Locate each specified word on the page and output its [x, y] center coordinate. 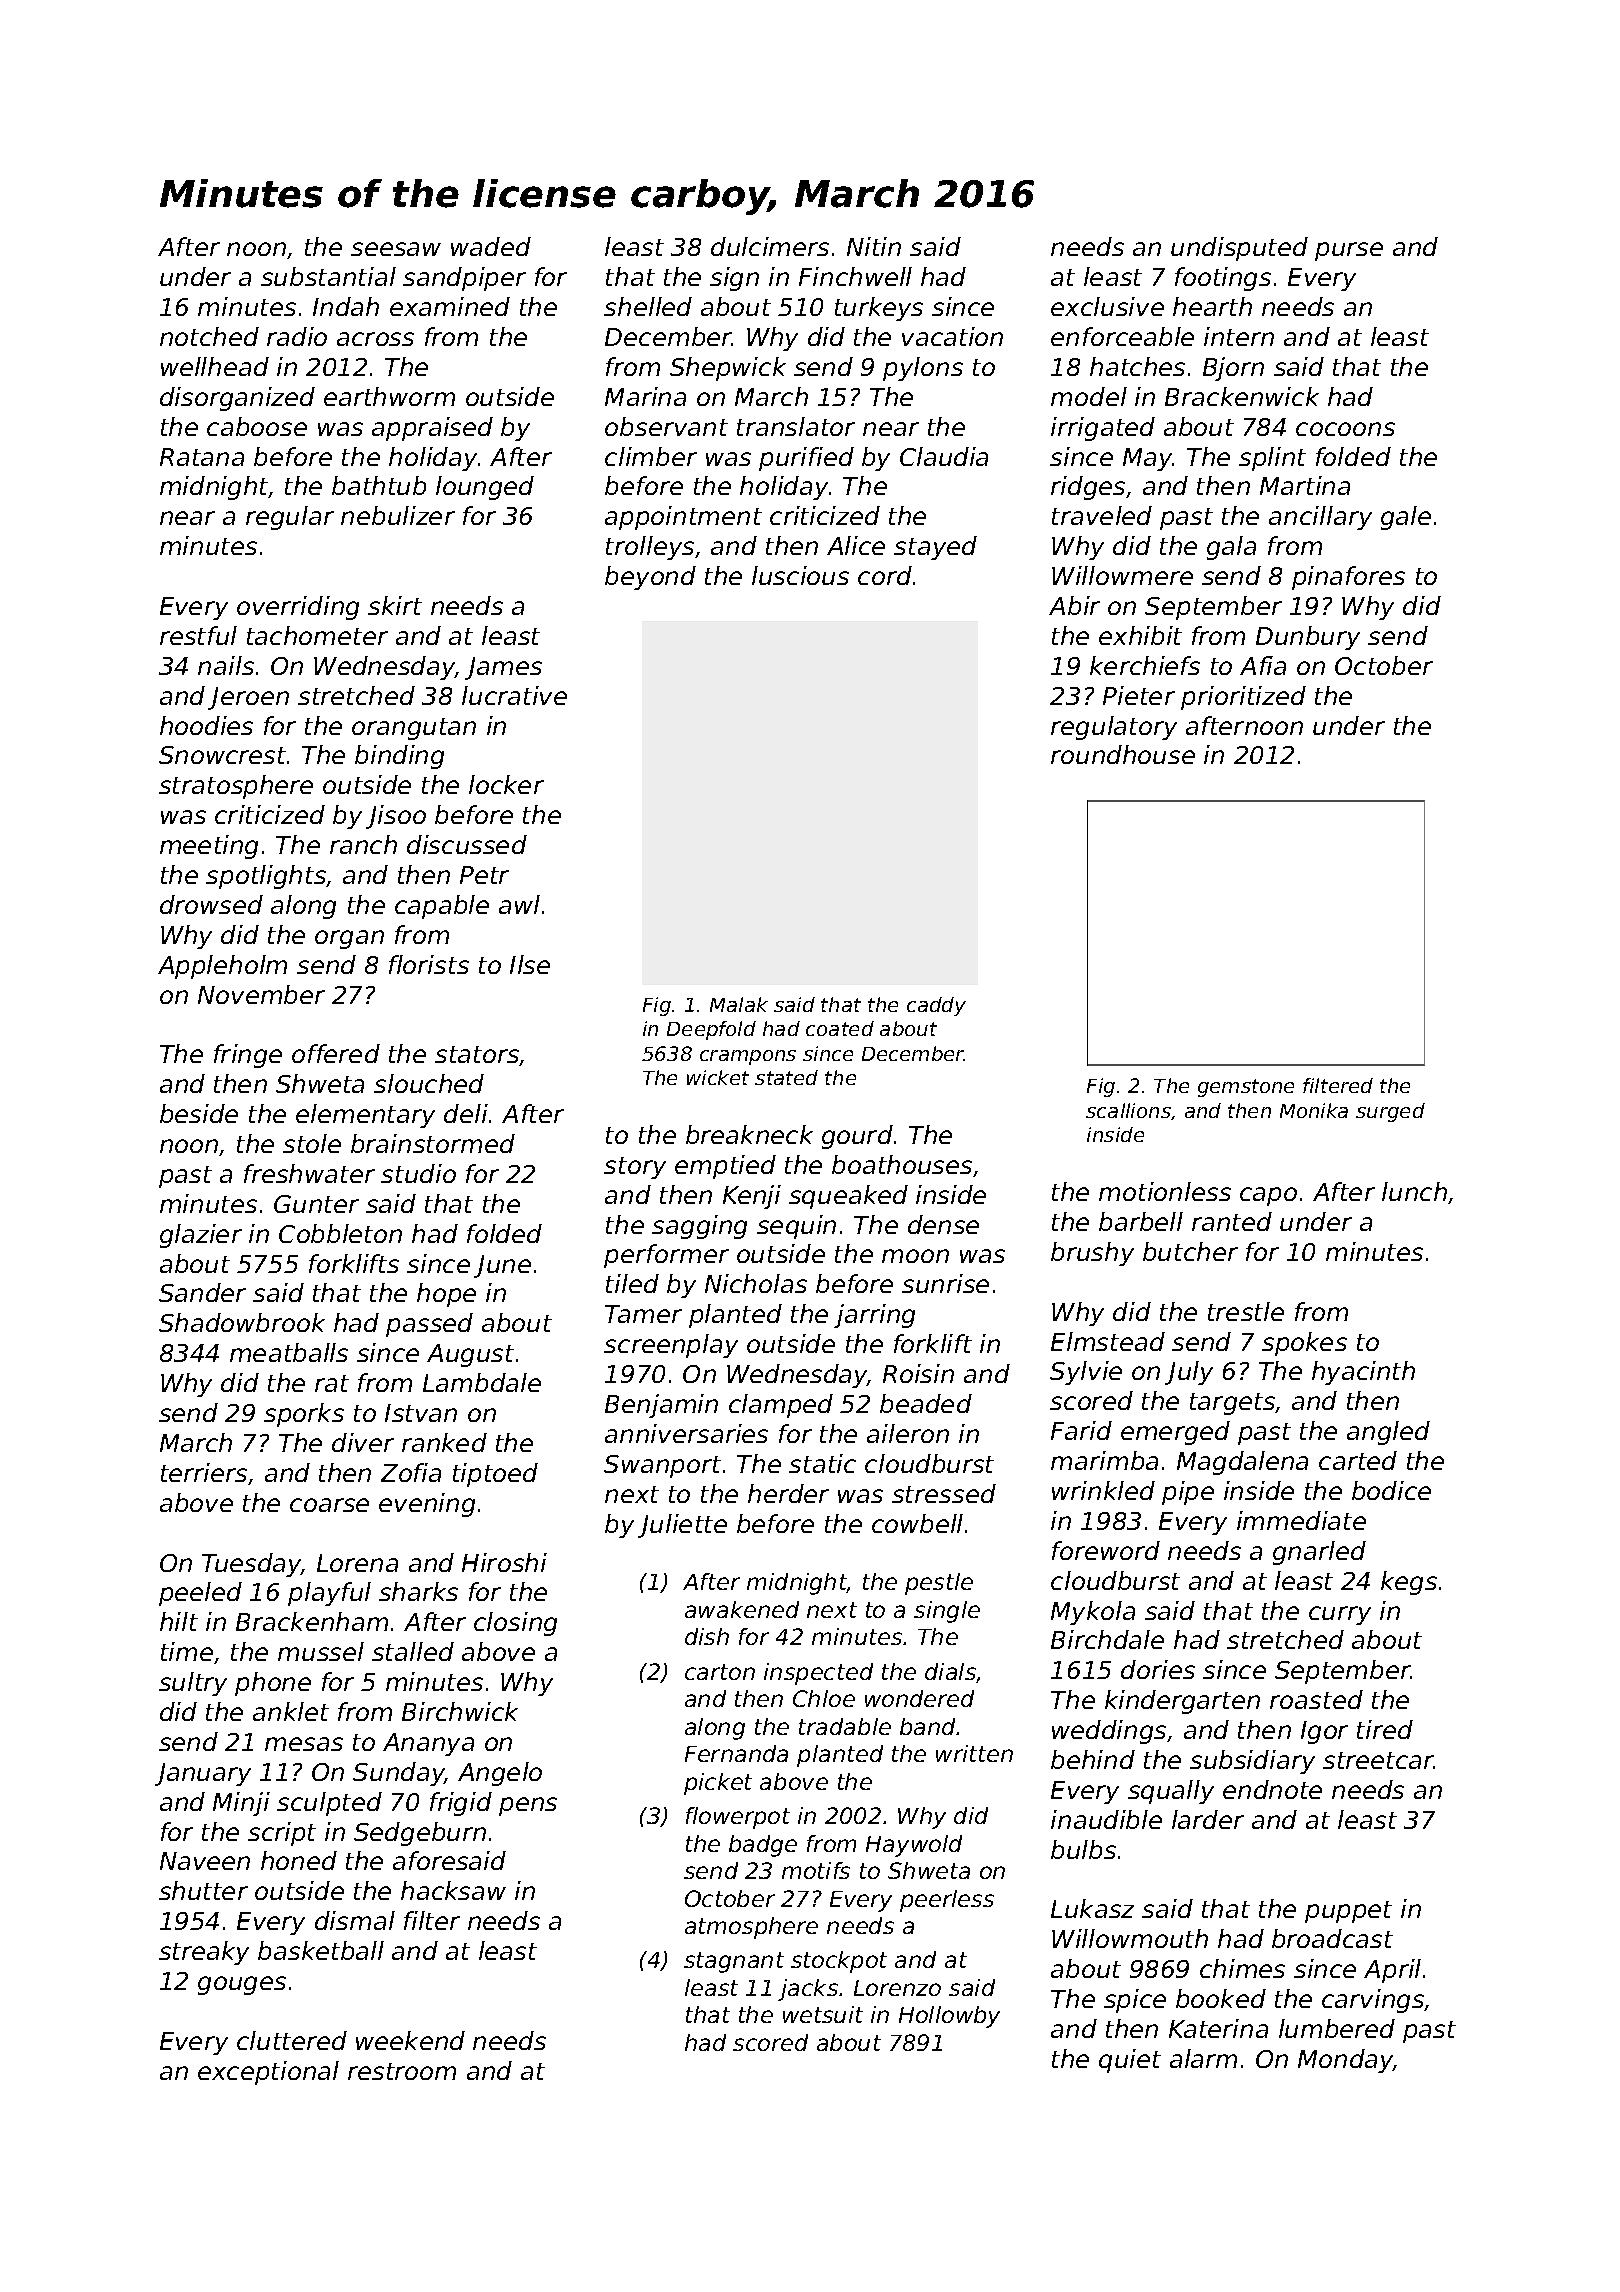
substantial [328, 276]
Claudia [944, 456]
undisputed [1239, 249]
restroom [402, 2071]
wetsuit [823, 2014]
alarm [1203, 2058]
